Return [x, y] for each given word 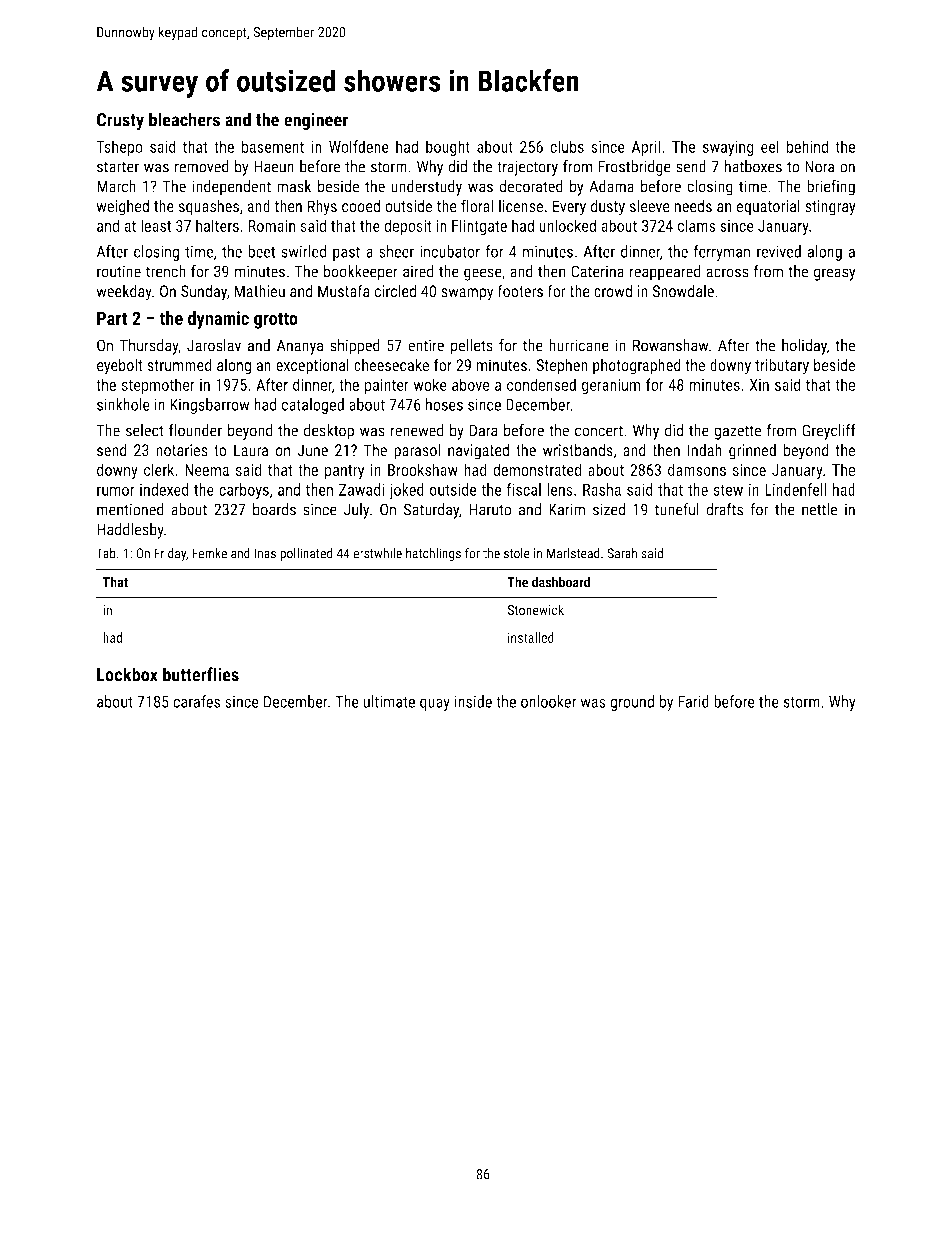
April [646, 148]
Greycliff [829, 431]
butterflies [201, 674]
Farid [693, 701]
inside [473, 701]
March [116, 186]
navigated [478, 451]
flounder [195, 430]
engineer [316, 121]
